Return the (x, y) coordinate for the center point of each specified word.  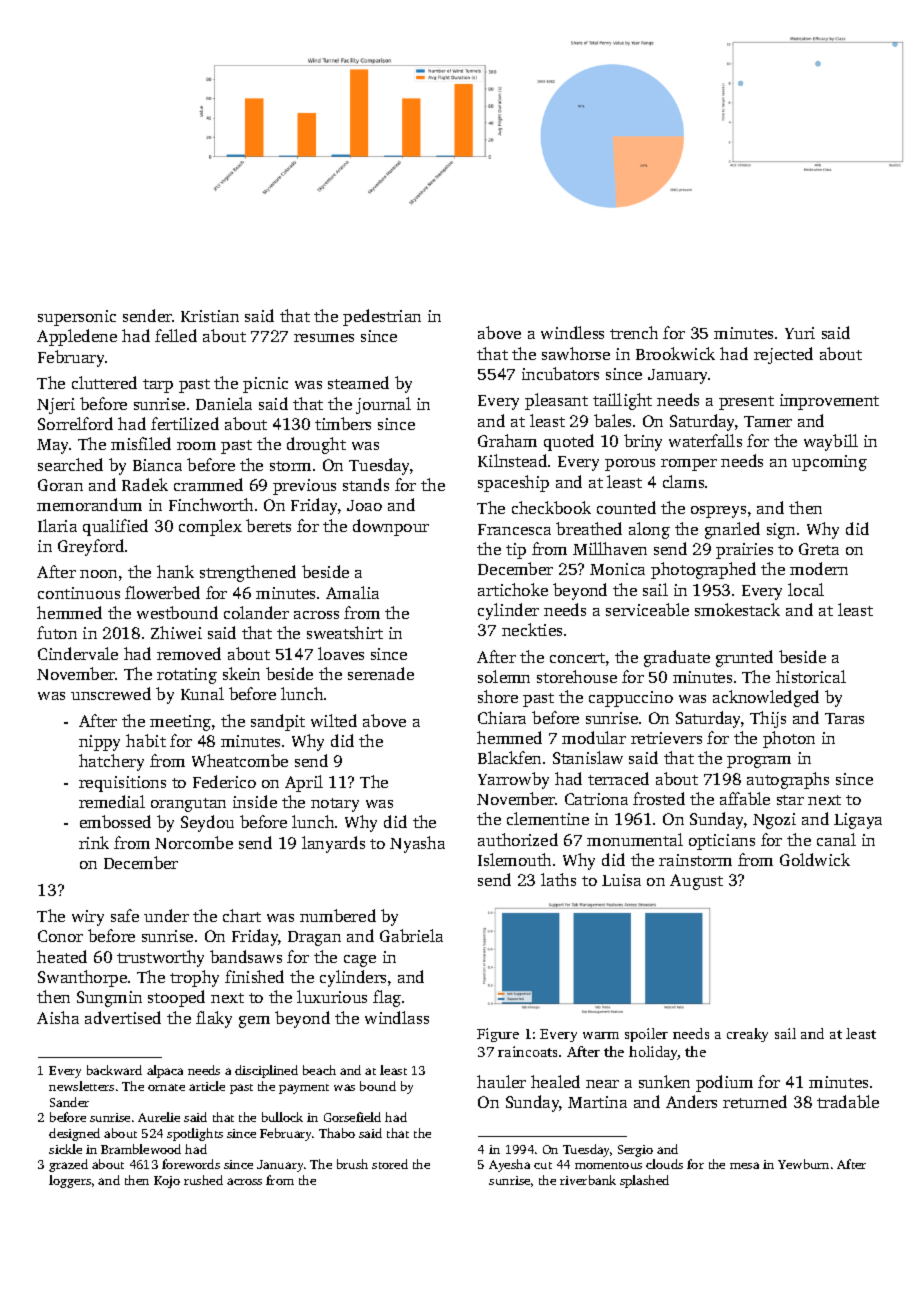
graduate (677, 658)
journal (383, 405)
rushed (203, 1180)
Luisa (621, 880)
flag (387, 998)
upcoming (829, 463)
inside (255, 801)
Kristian (210, 316)
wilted (334, 720)
